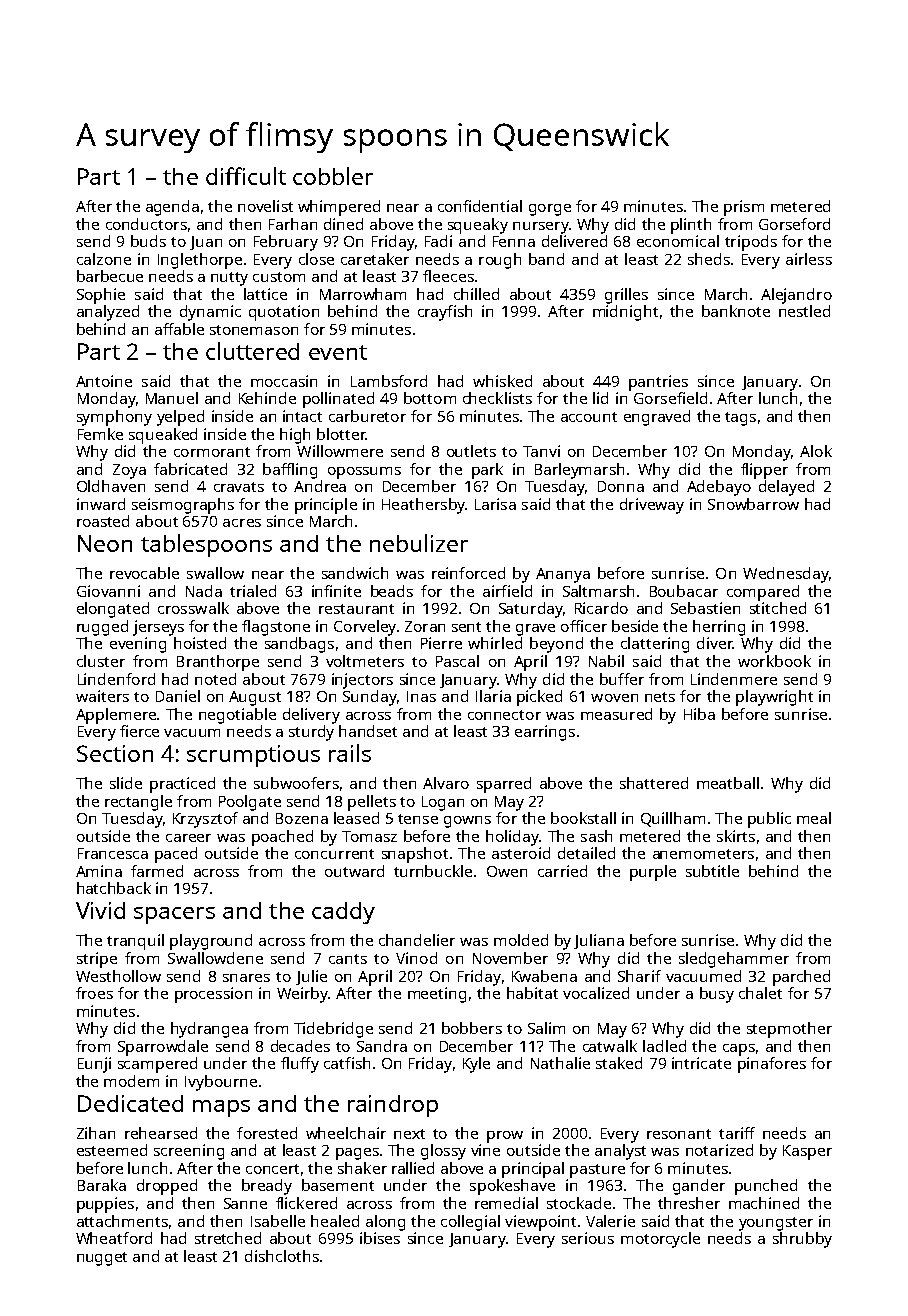 Image resolution: width=908 pixels, height=1316 pixels. I want to click on Inas, so click(421, 696).
